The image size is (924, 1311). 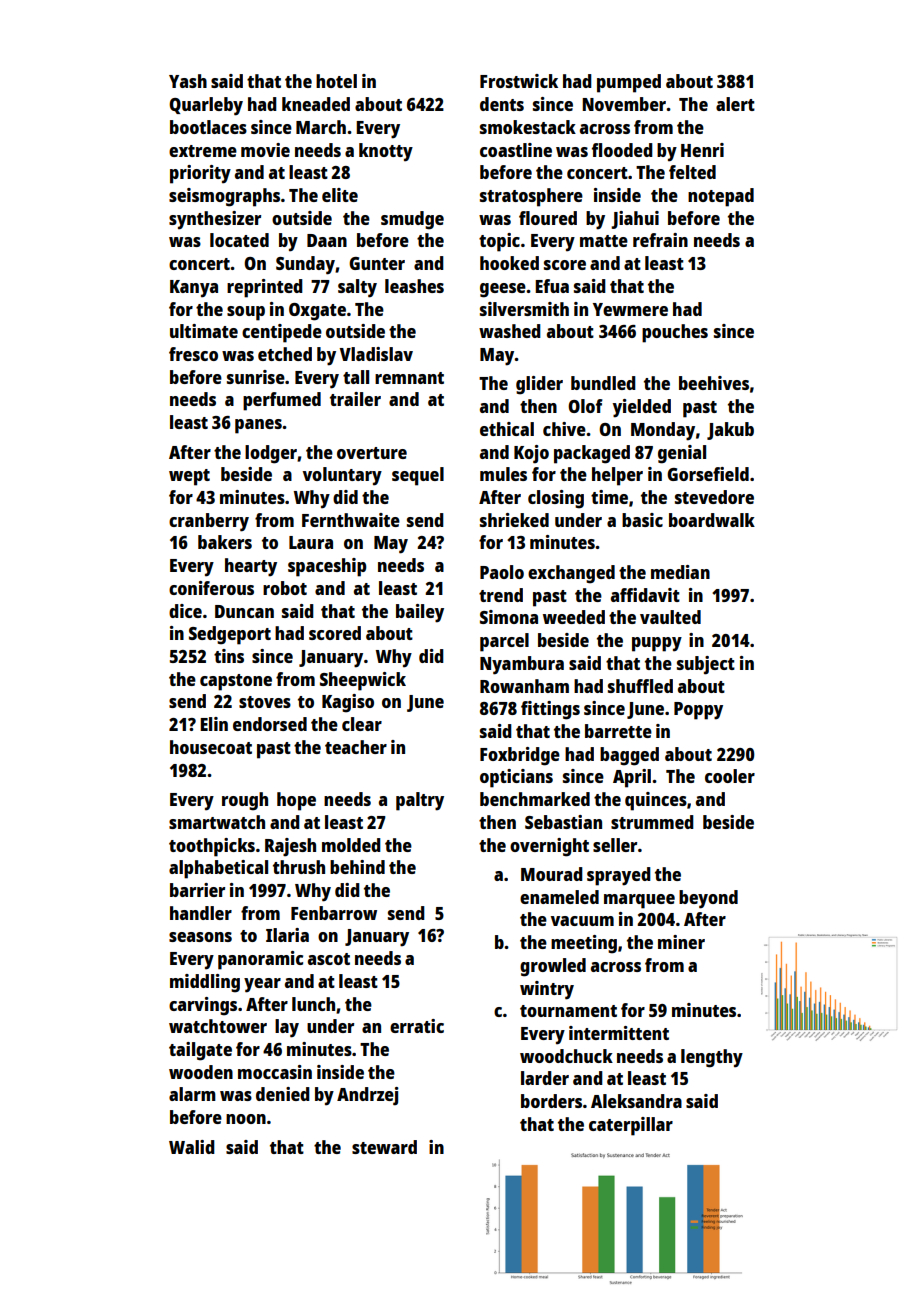 I want to click on capstone, so click(x=236, y=682).
